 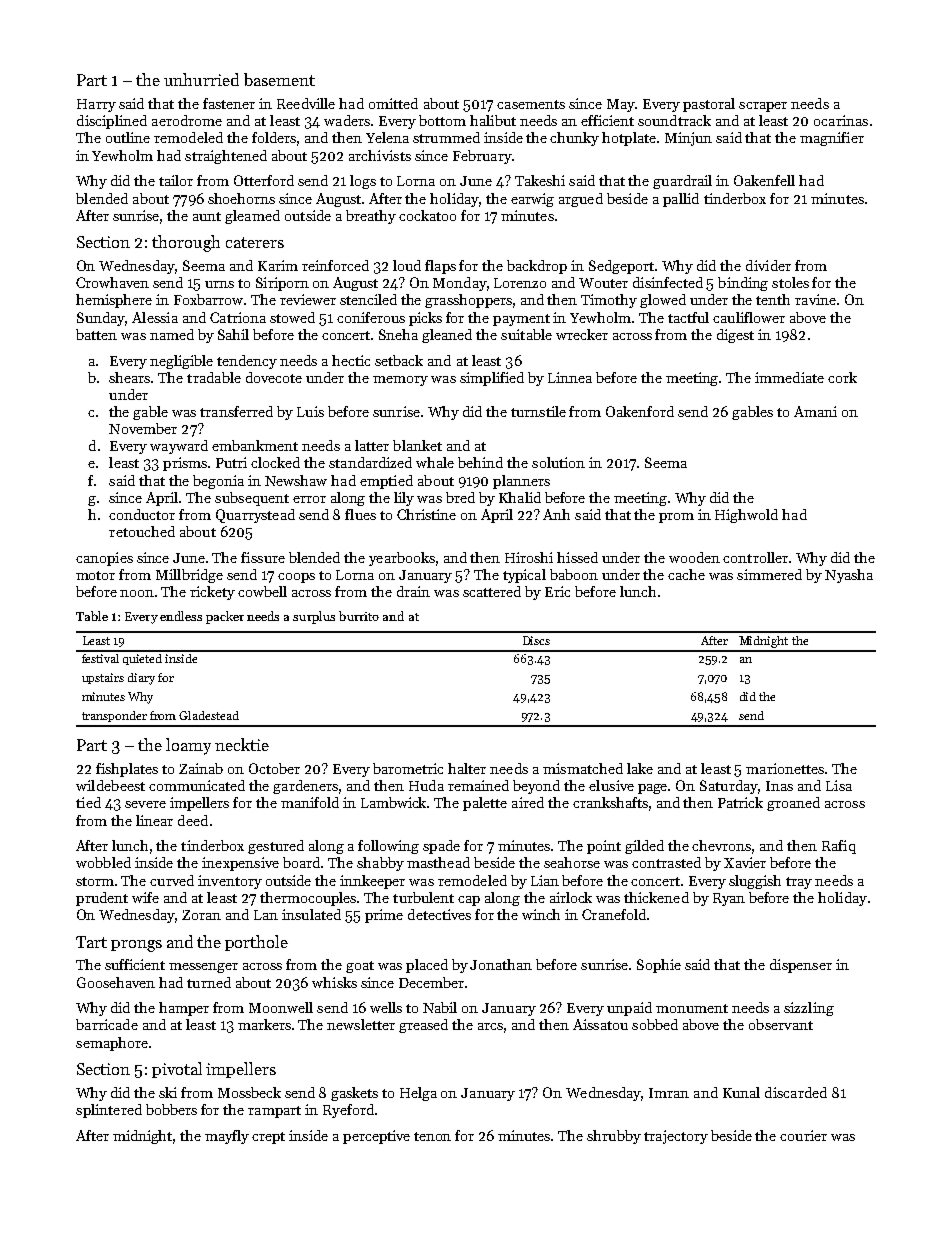 I want to click on Aissatou, so click(x=600, y=1024).
